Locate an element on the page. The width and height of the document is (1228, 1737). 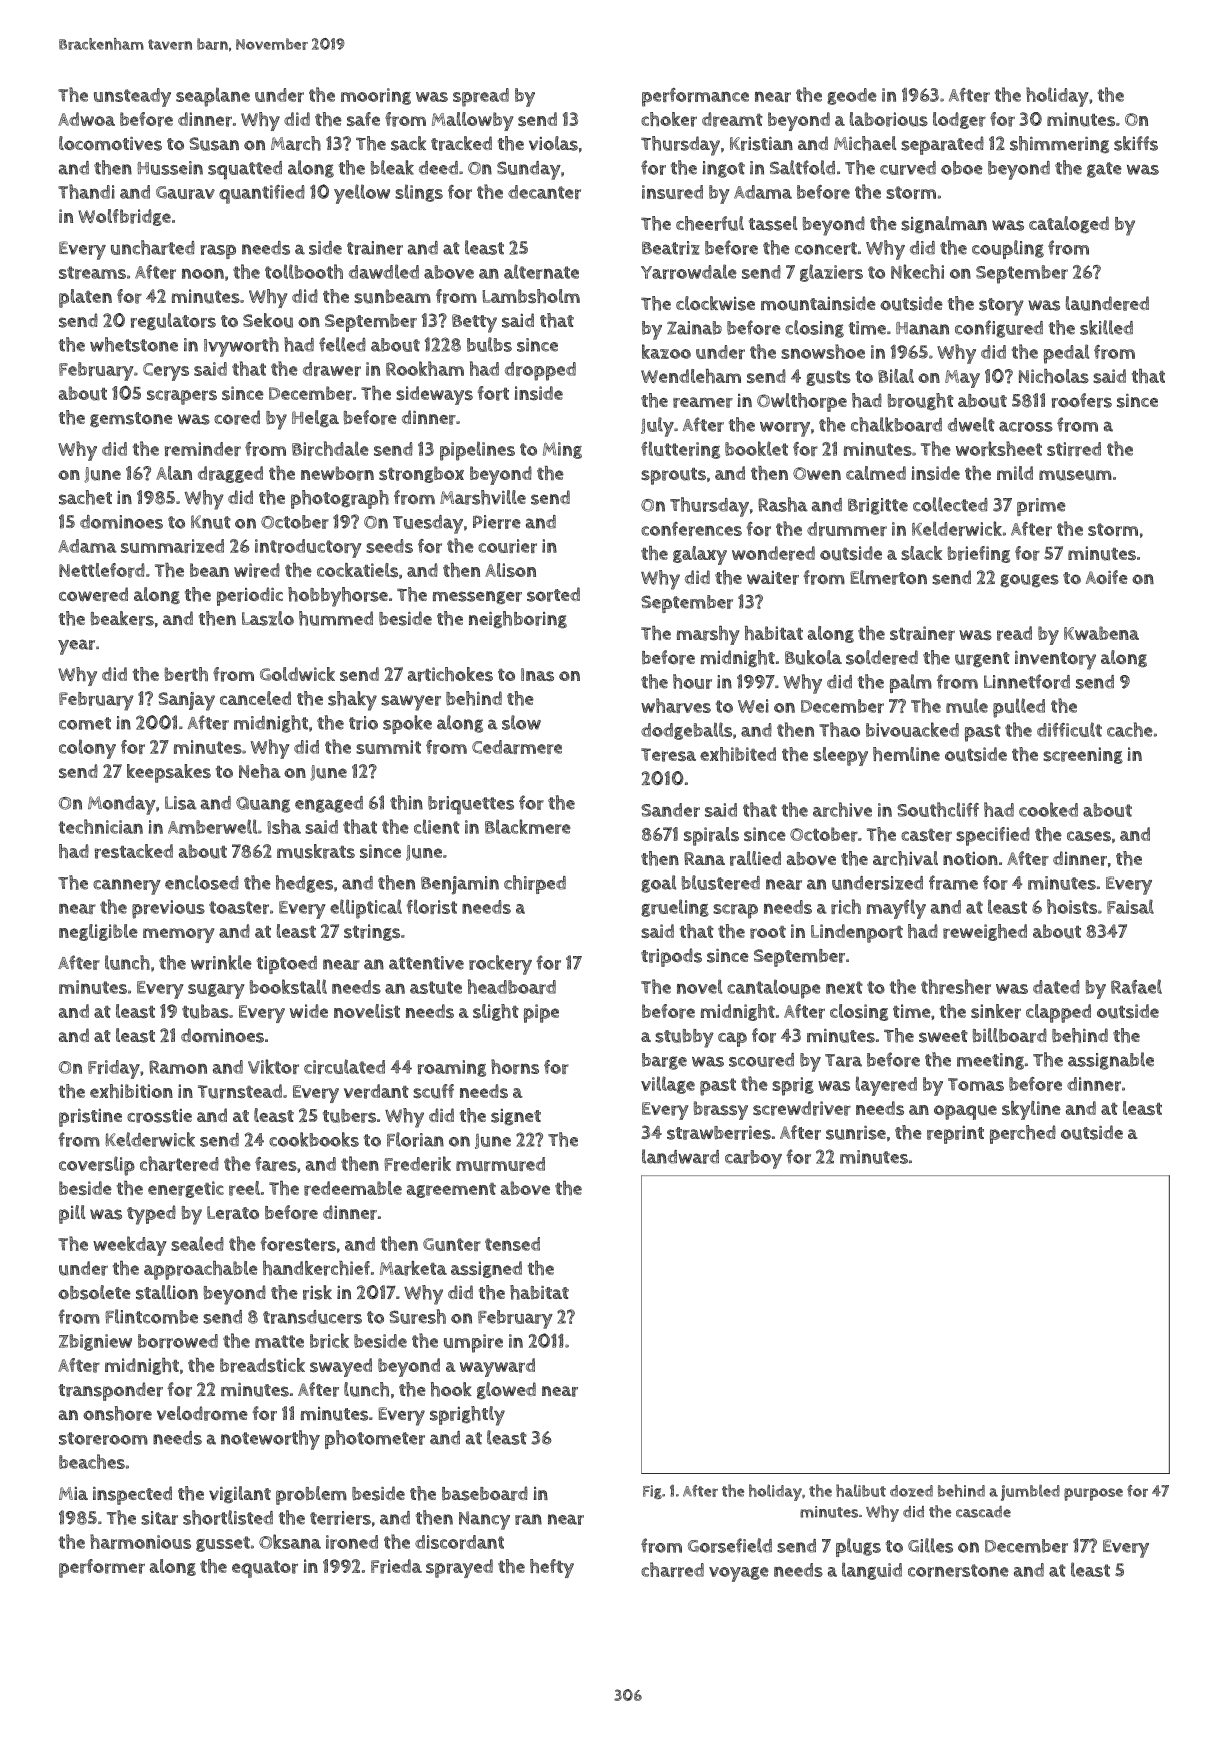
hefty is located at coordinates (552, 1568).
